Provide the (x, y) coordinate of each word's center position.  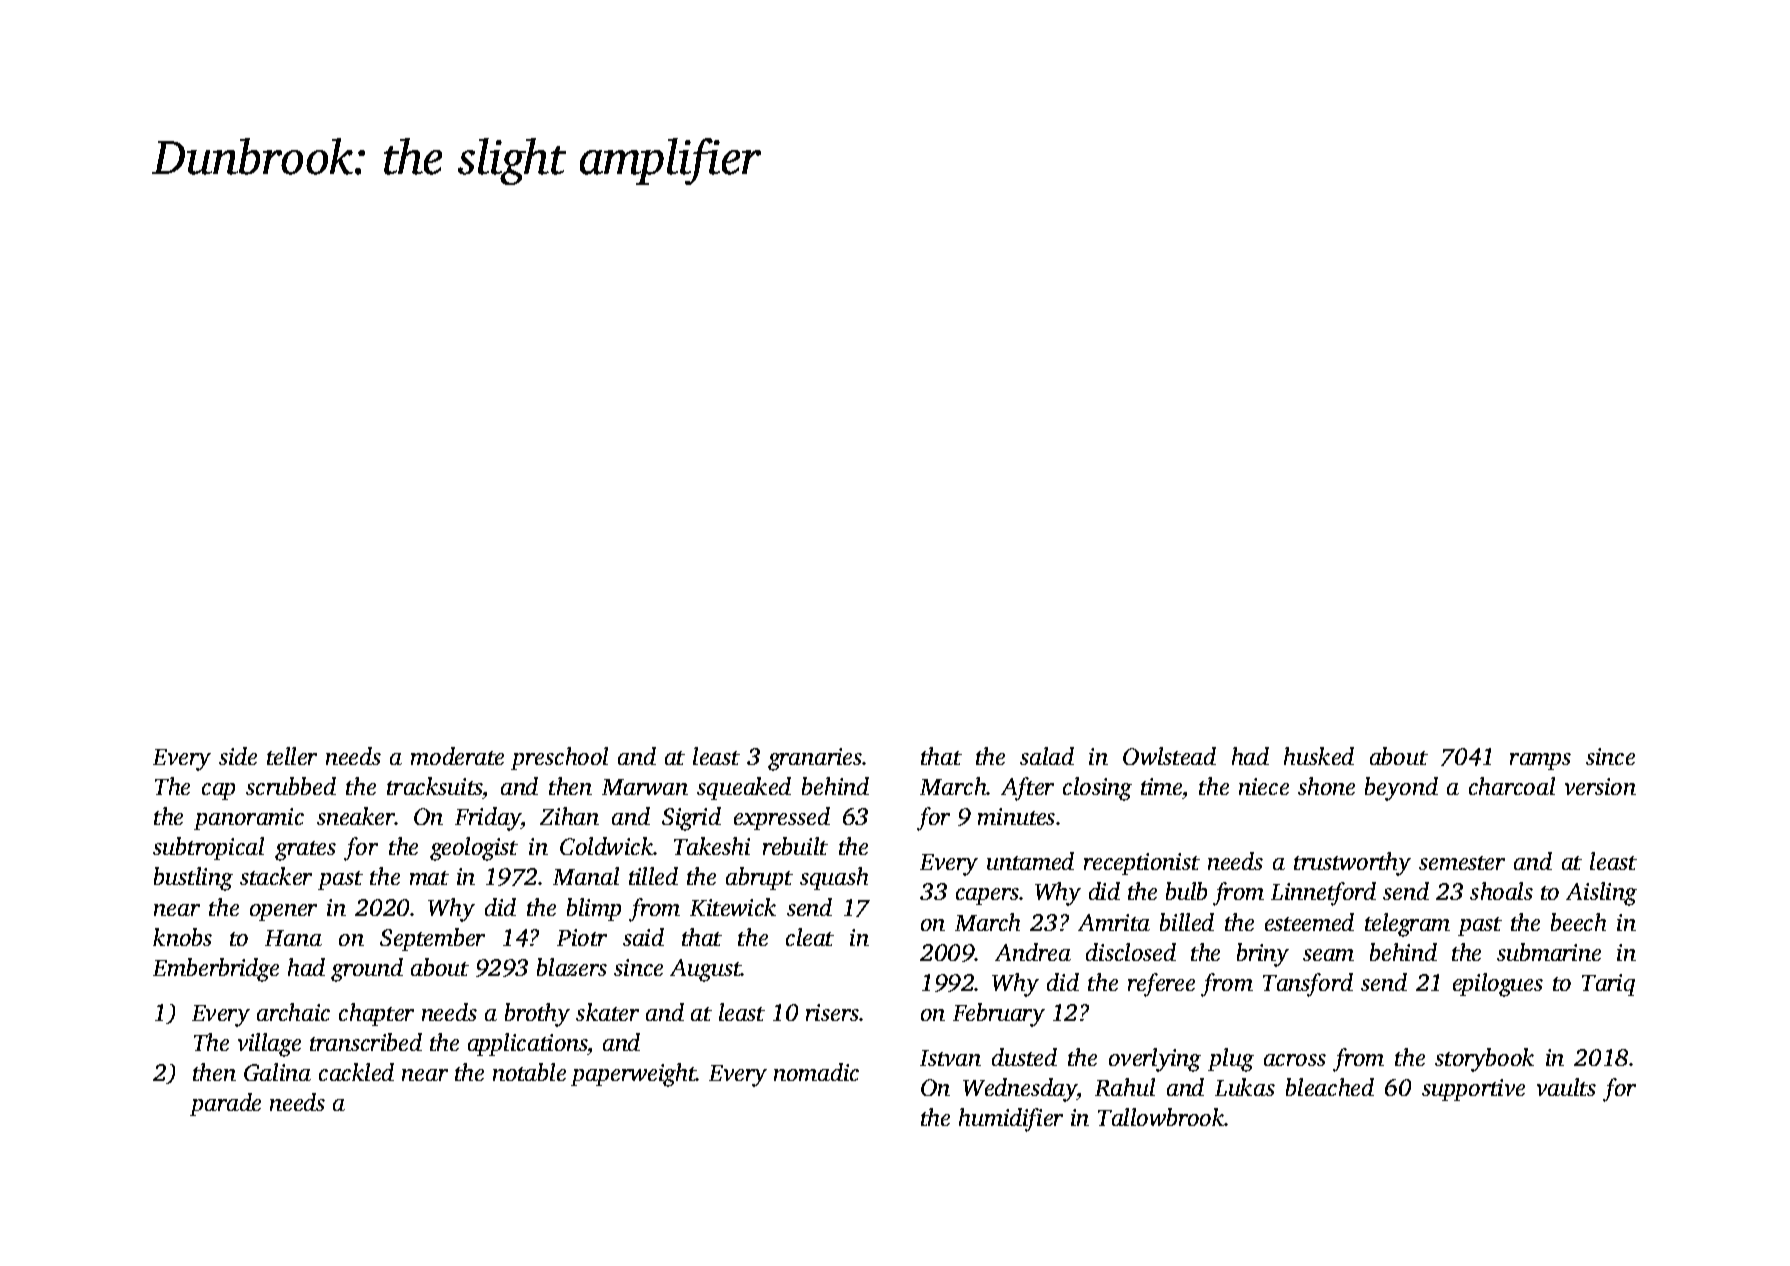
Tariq (1608, 985)
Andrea (1033, 952)
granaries (815, 759)
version (1600, 786)
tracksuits (435, 788)
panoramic (249, 819)
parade (225, 1104)
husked (1319, 756)
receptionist (1142, 864)
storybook (1484, 1060)
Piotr (582, 937)
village (269, 1045)
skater (607, 1012)
